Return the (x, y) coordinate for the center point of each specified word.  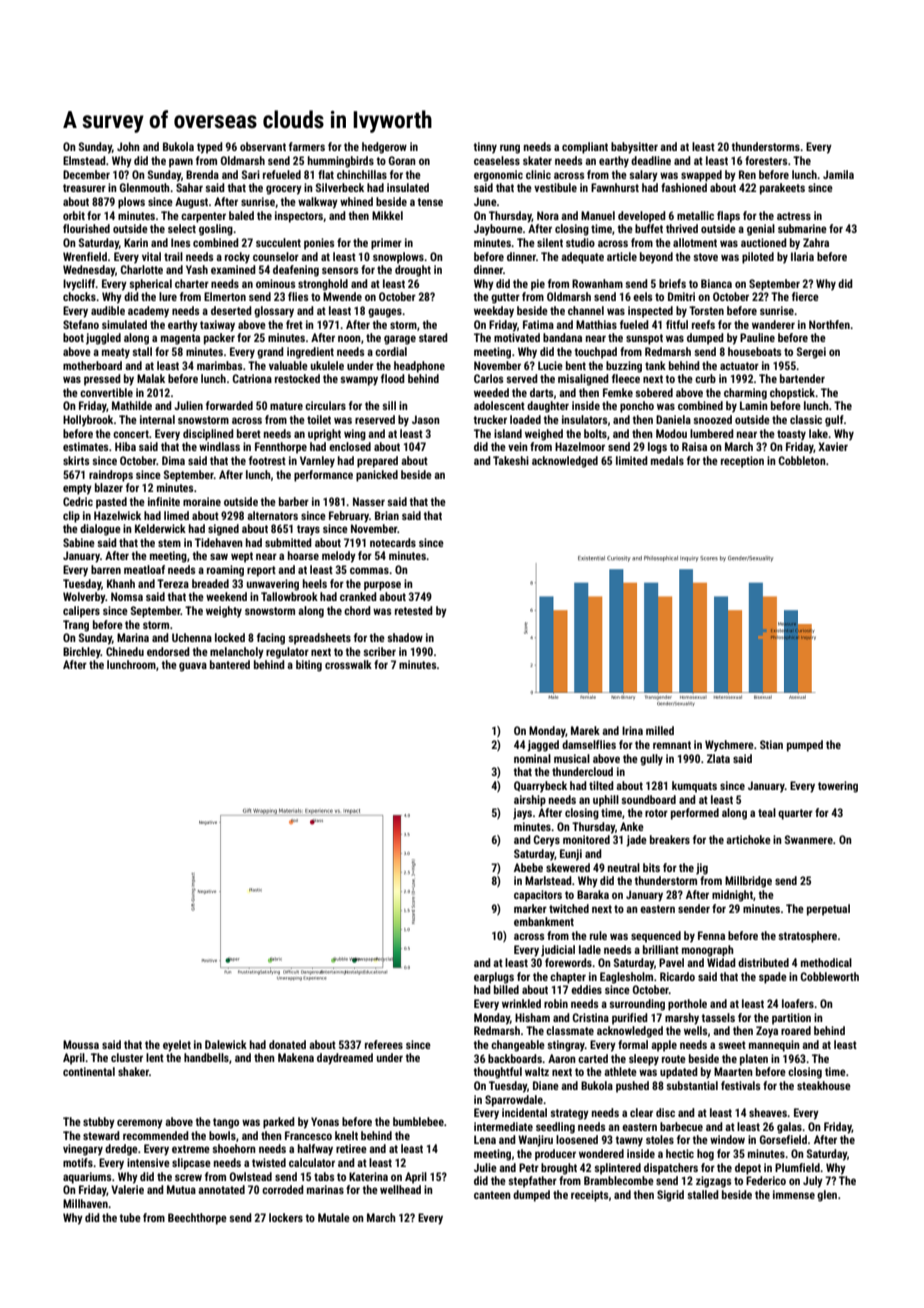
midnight (732, 896)
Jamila (838, 174)
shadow (405, 637)
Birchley (82, 653)
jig (702, 869)
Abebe (528, 867)
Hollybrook (88, 421)
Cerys (546, 841)
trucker (490, 419)
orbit (74, 215)
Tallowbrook (289, 596)
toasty (791, 435)
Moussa (81, 1044)
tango (226, 1123)
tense (430, 202)
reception (742, 462)
